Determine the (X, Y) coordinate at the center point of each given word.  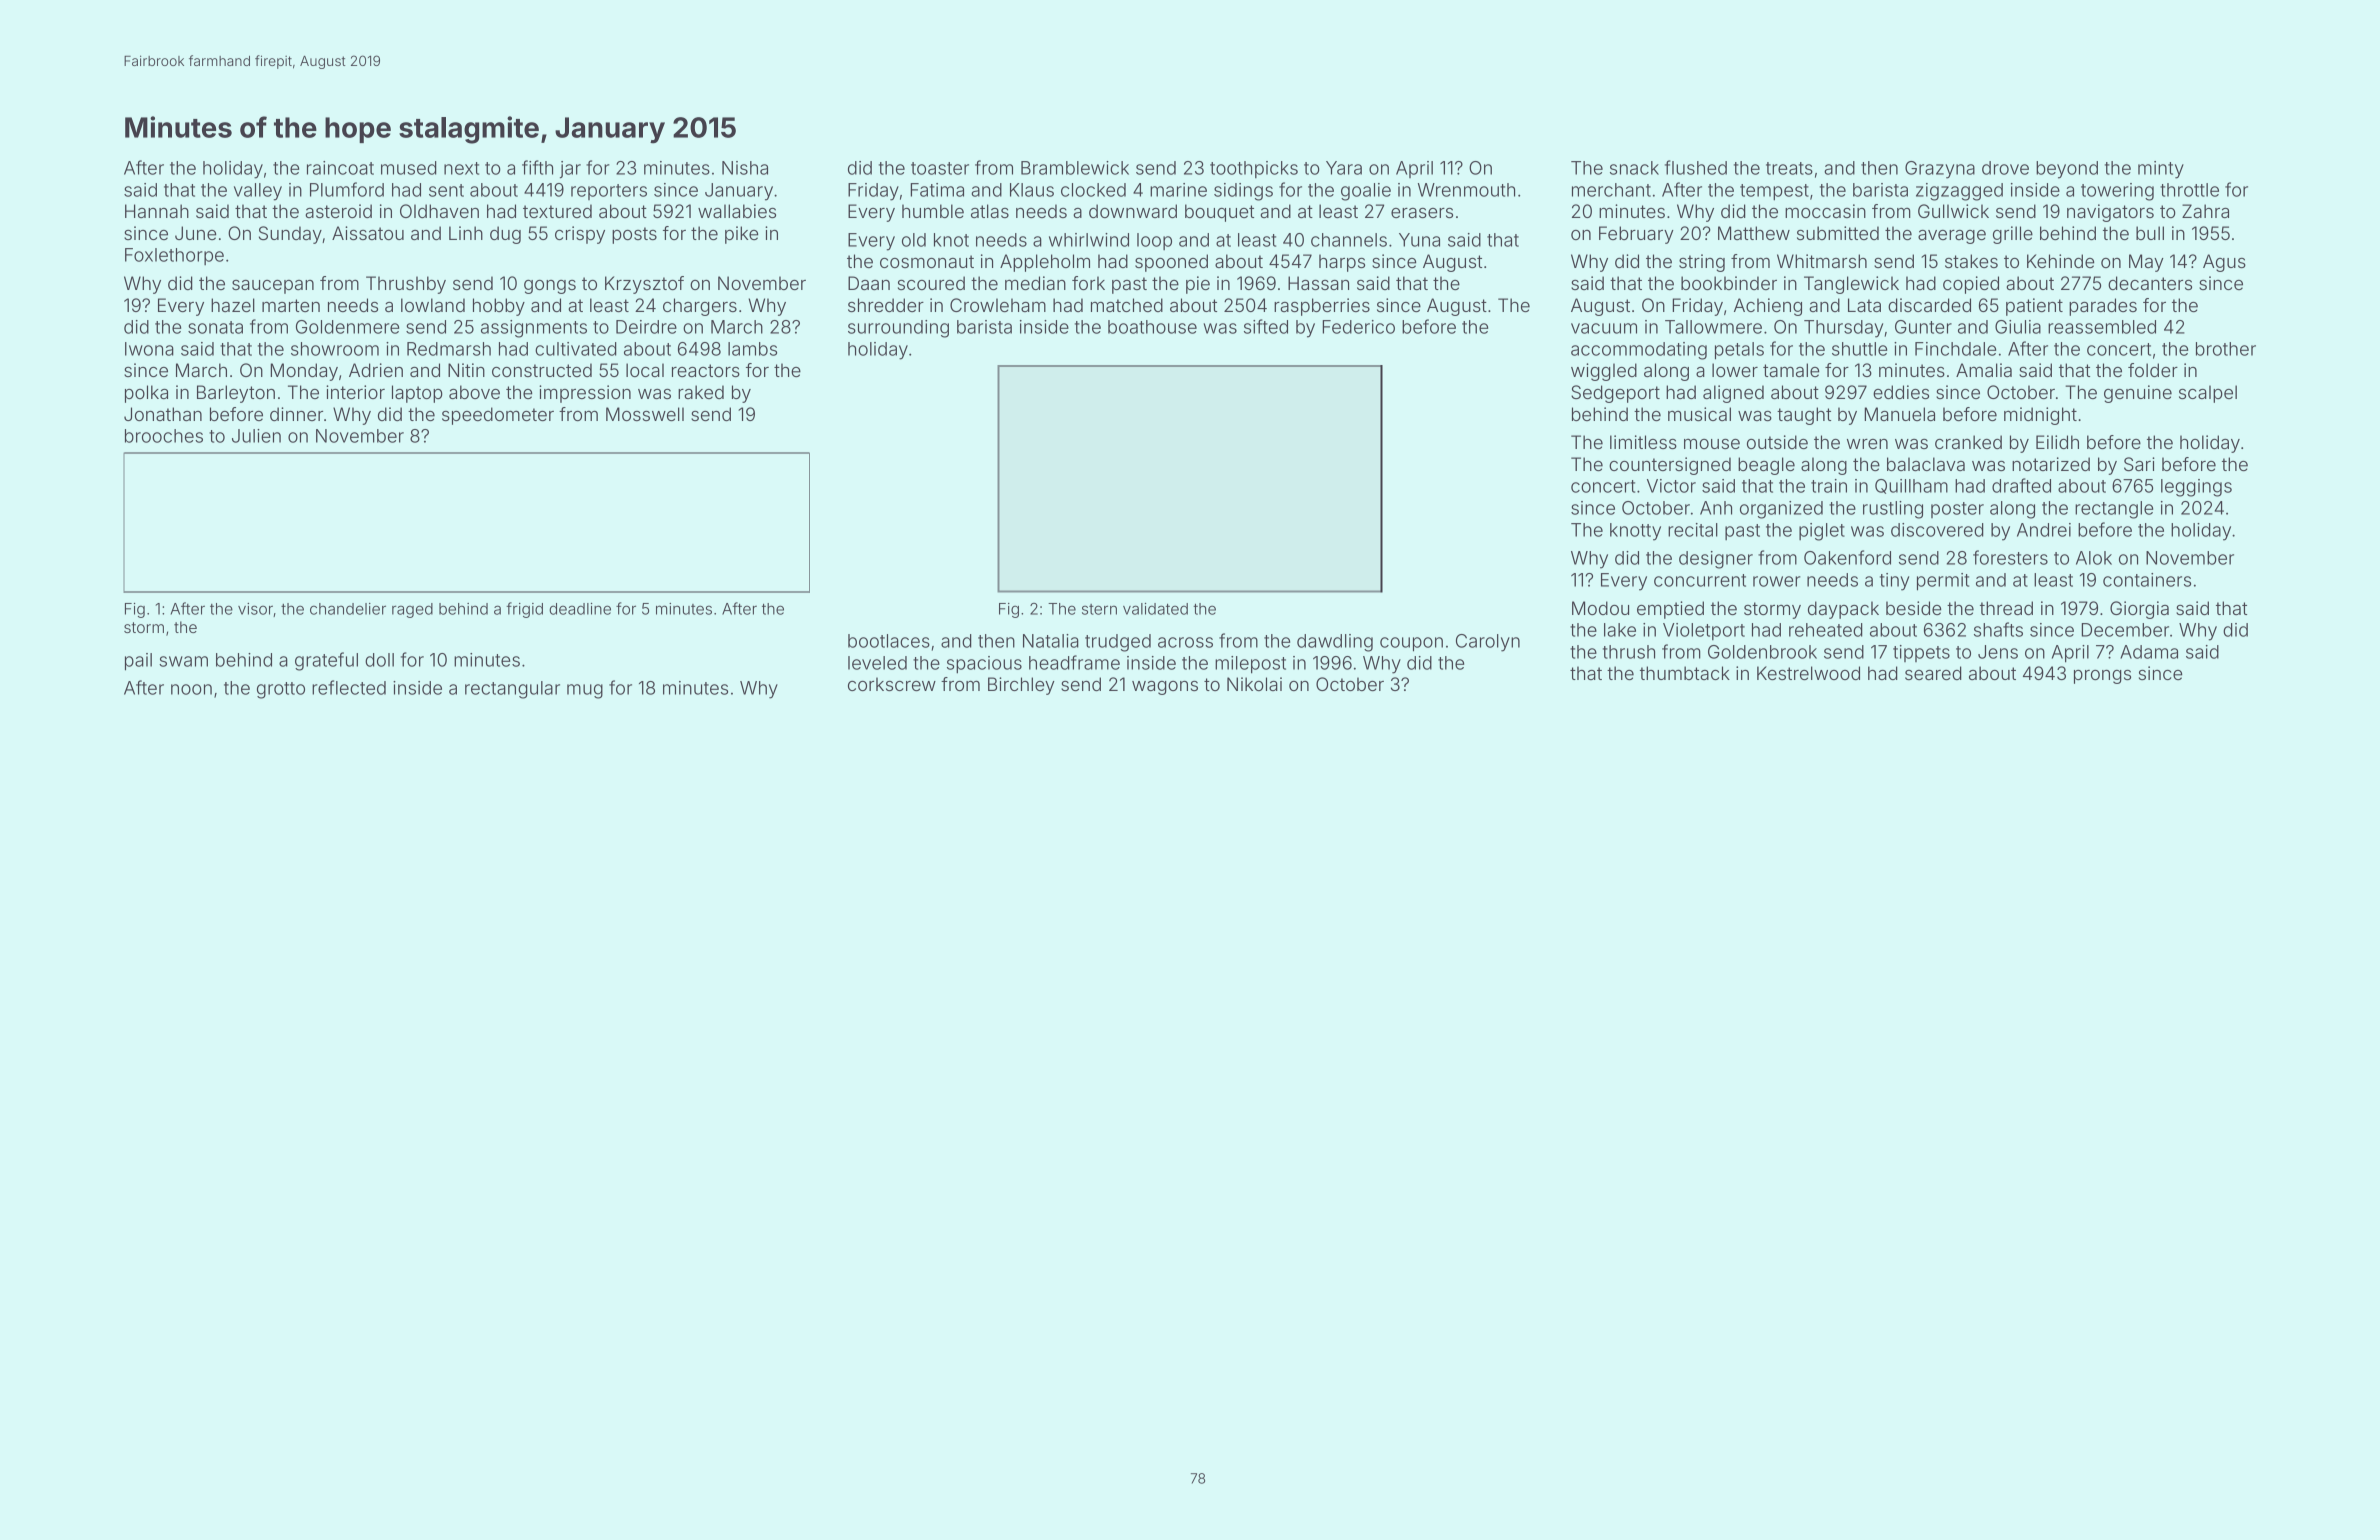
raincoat (340, 168)
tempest (1774, 192)
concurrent (1700, 580)
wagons (1165, 688)
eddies (1901, 392)
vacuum (1604, 328)
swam (183, 661)
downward (1133, 211)
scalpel (2208, 394)
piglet (1822, 532)
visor (255, 609)
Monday (304, 372)
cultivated (576, 349)
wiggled (1604, 372)
